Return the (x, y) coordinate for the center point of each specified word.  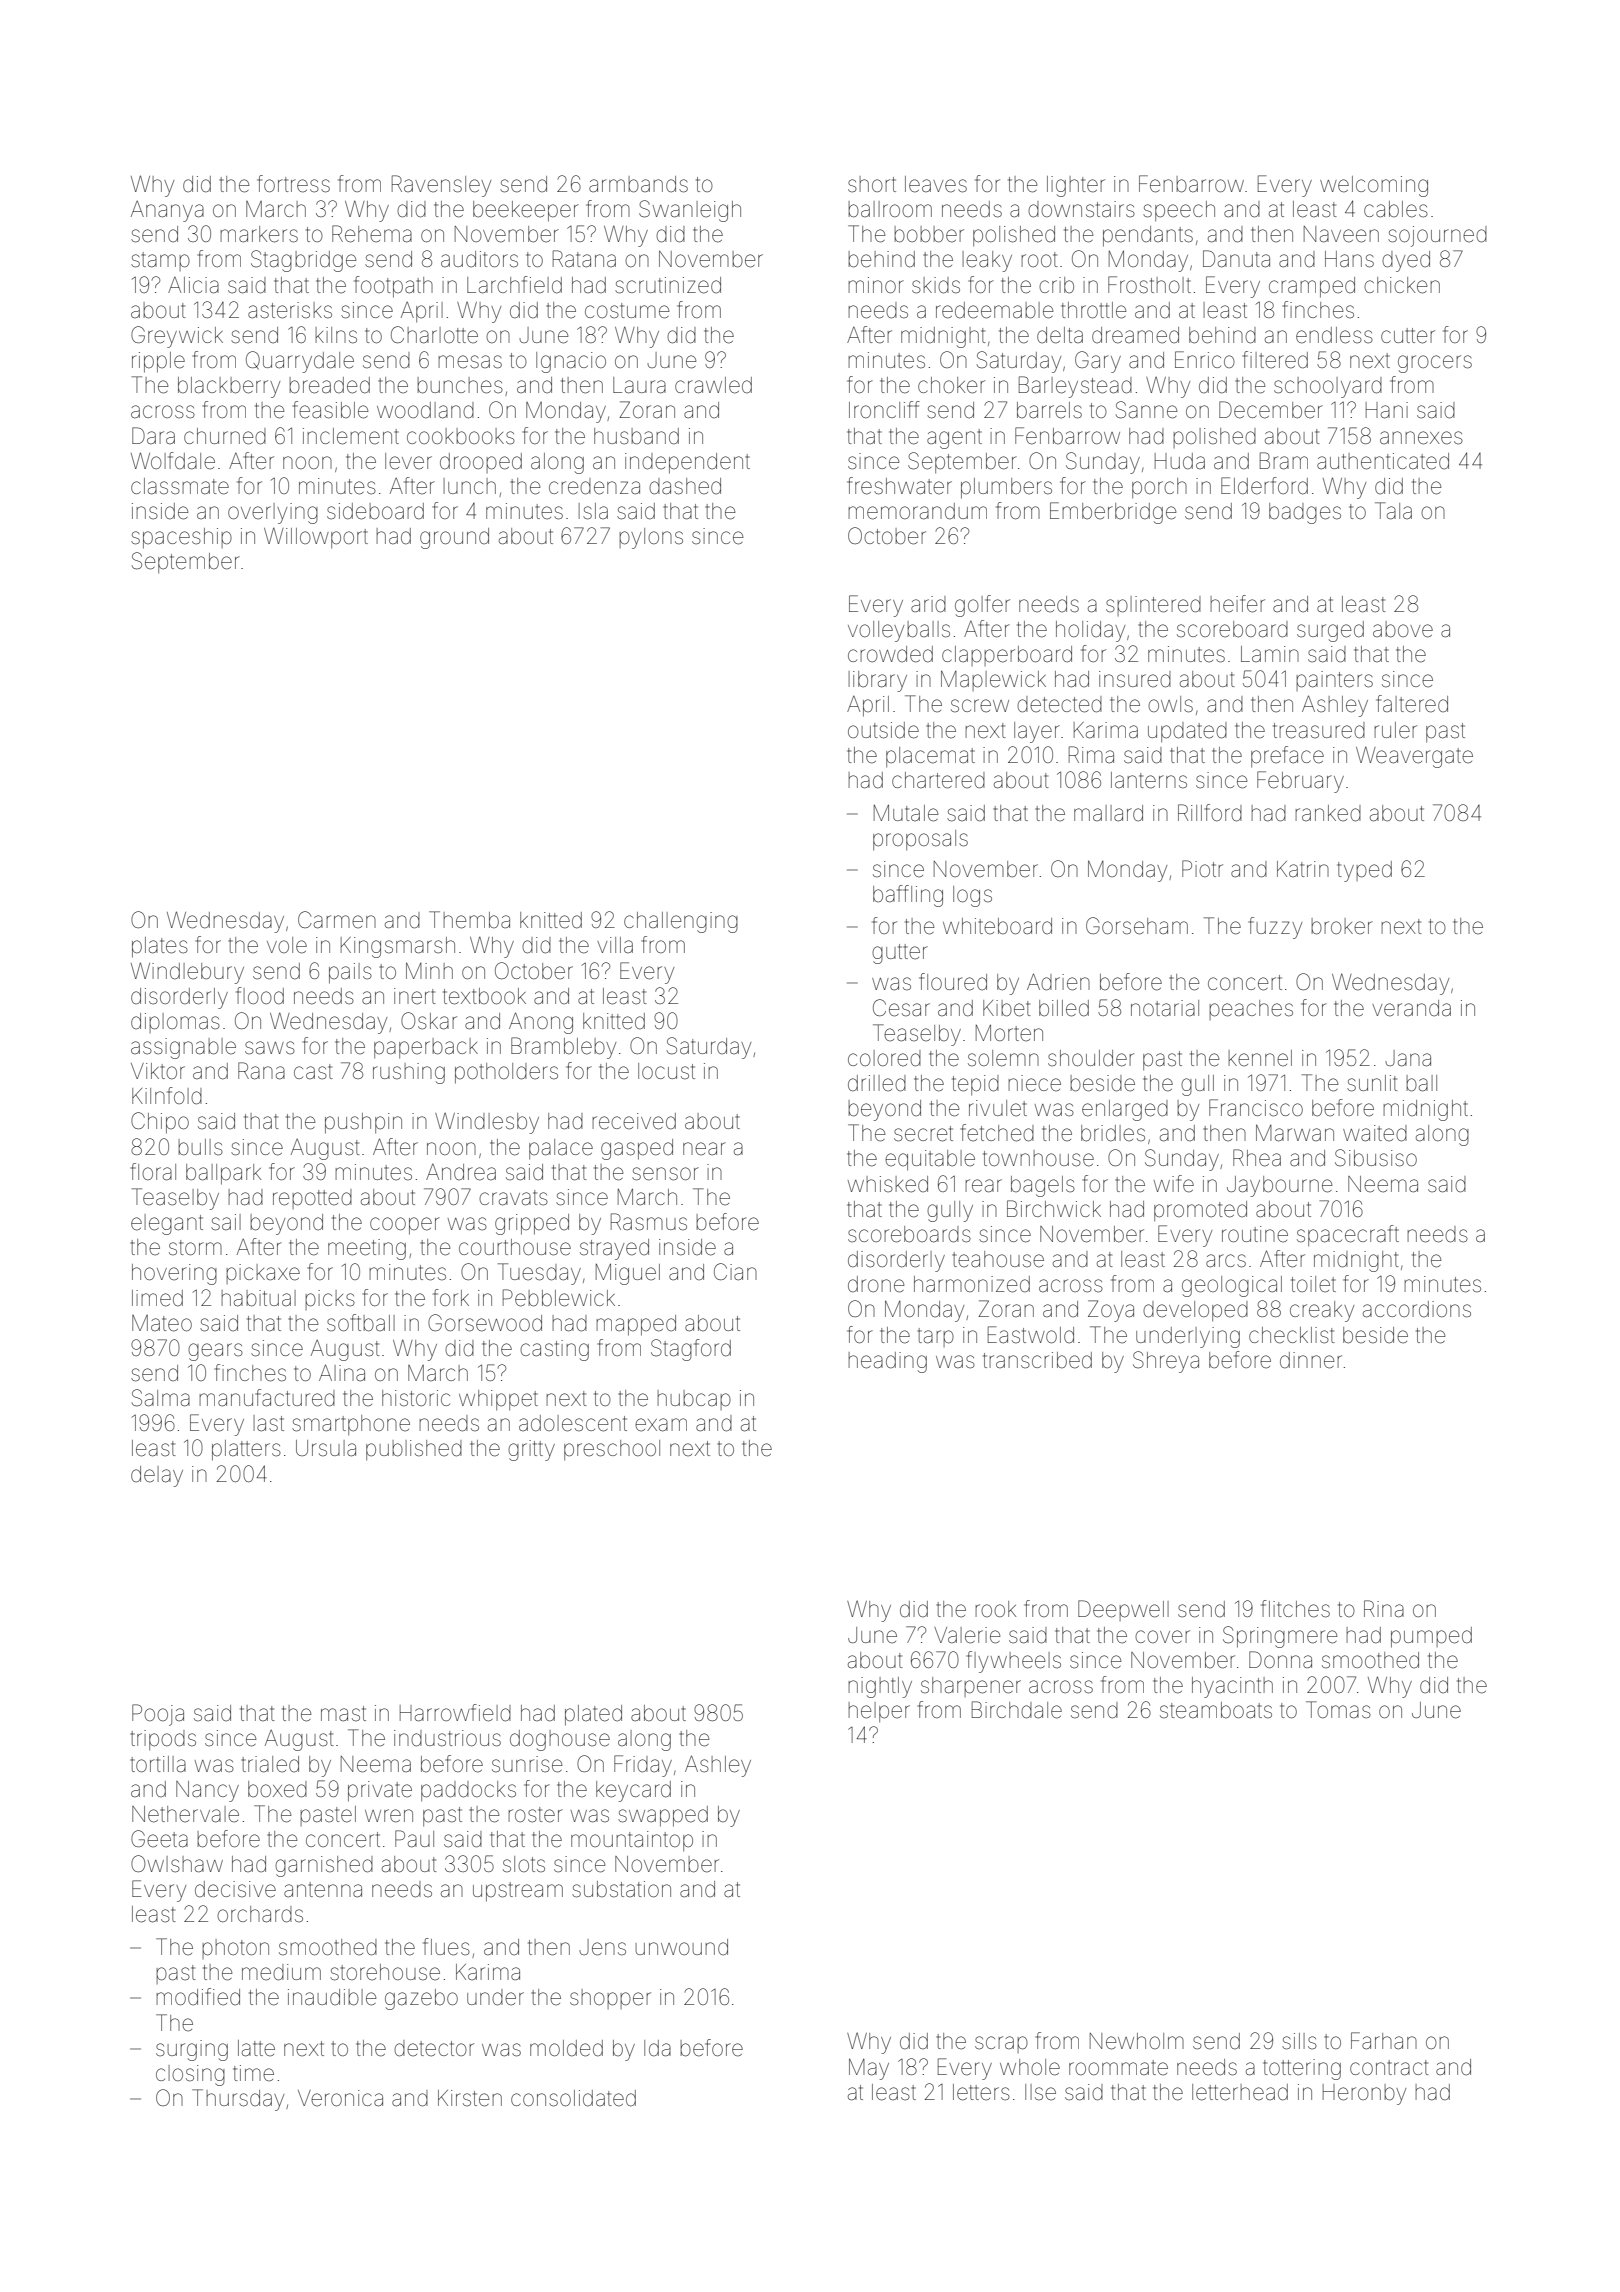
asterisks (290, 310)
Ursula (326, 1448)
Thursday (238, 2100)
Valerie (967, 1635)
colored (884, 1058)
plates (160, 947)
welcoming (1374, 186)
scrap (1001, 2044)
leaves (936, 184)
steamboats (1216, 1710)
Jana (1408, 1058)
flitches (1295, 1609)
